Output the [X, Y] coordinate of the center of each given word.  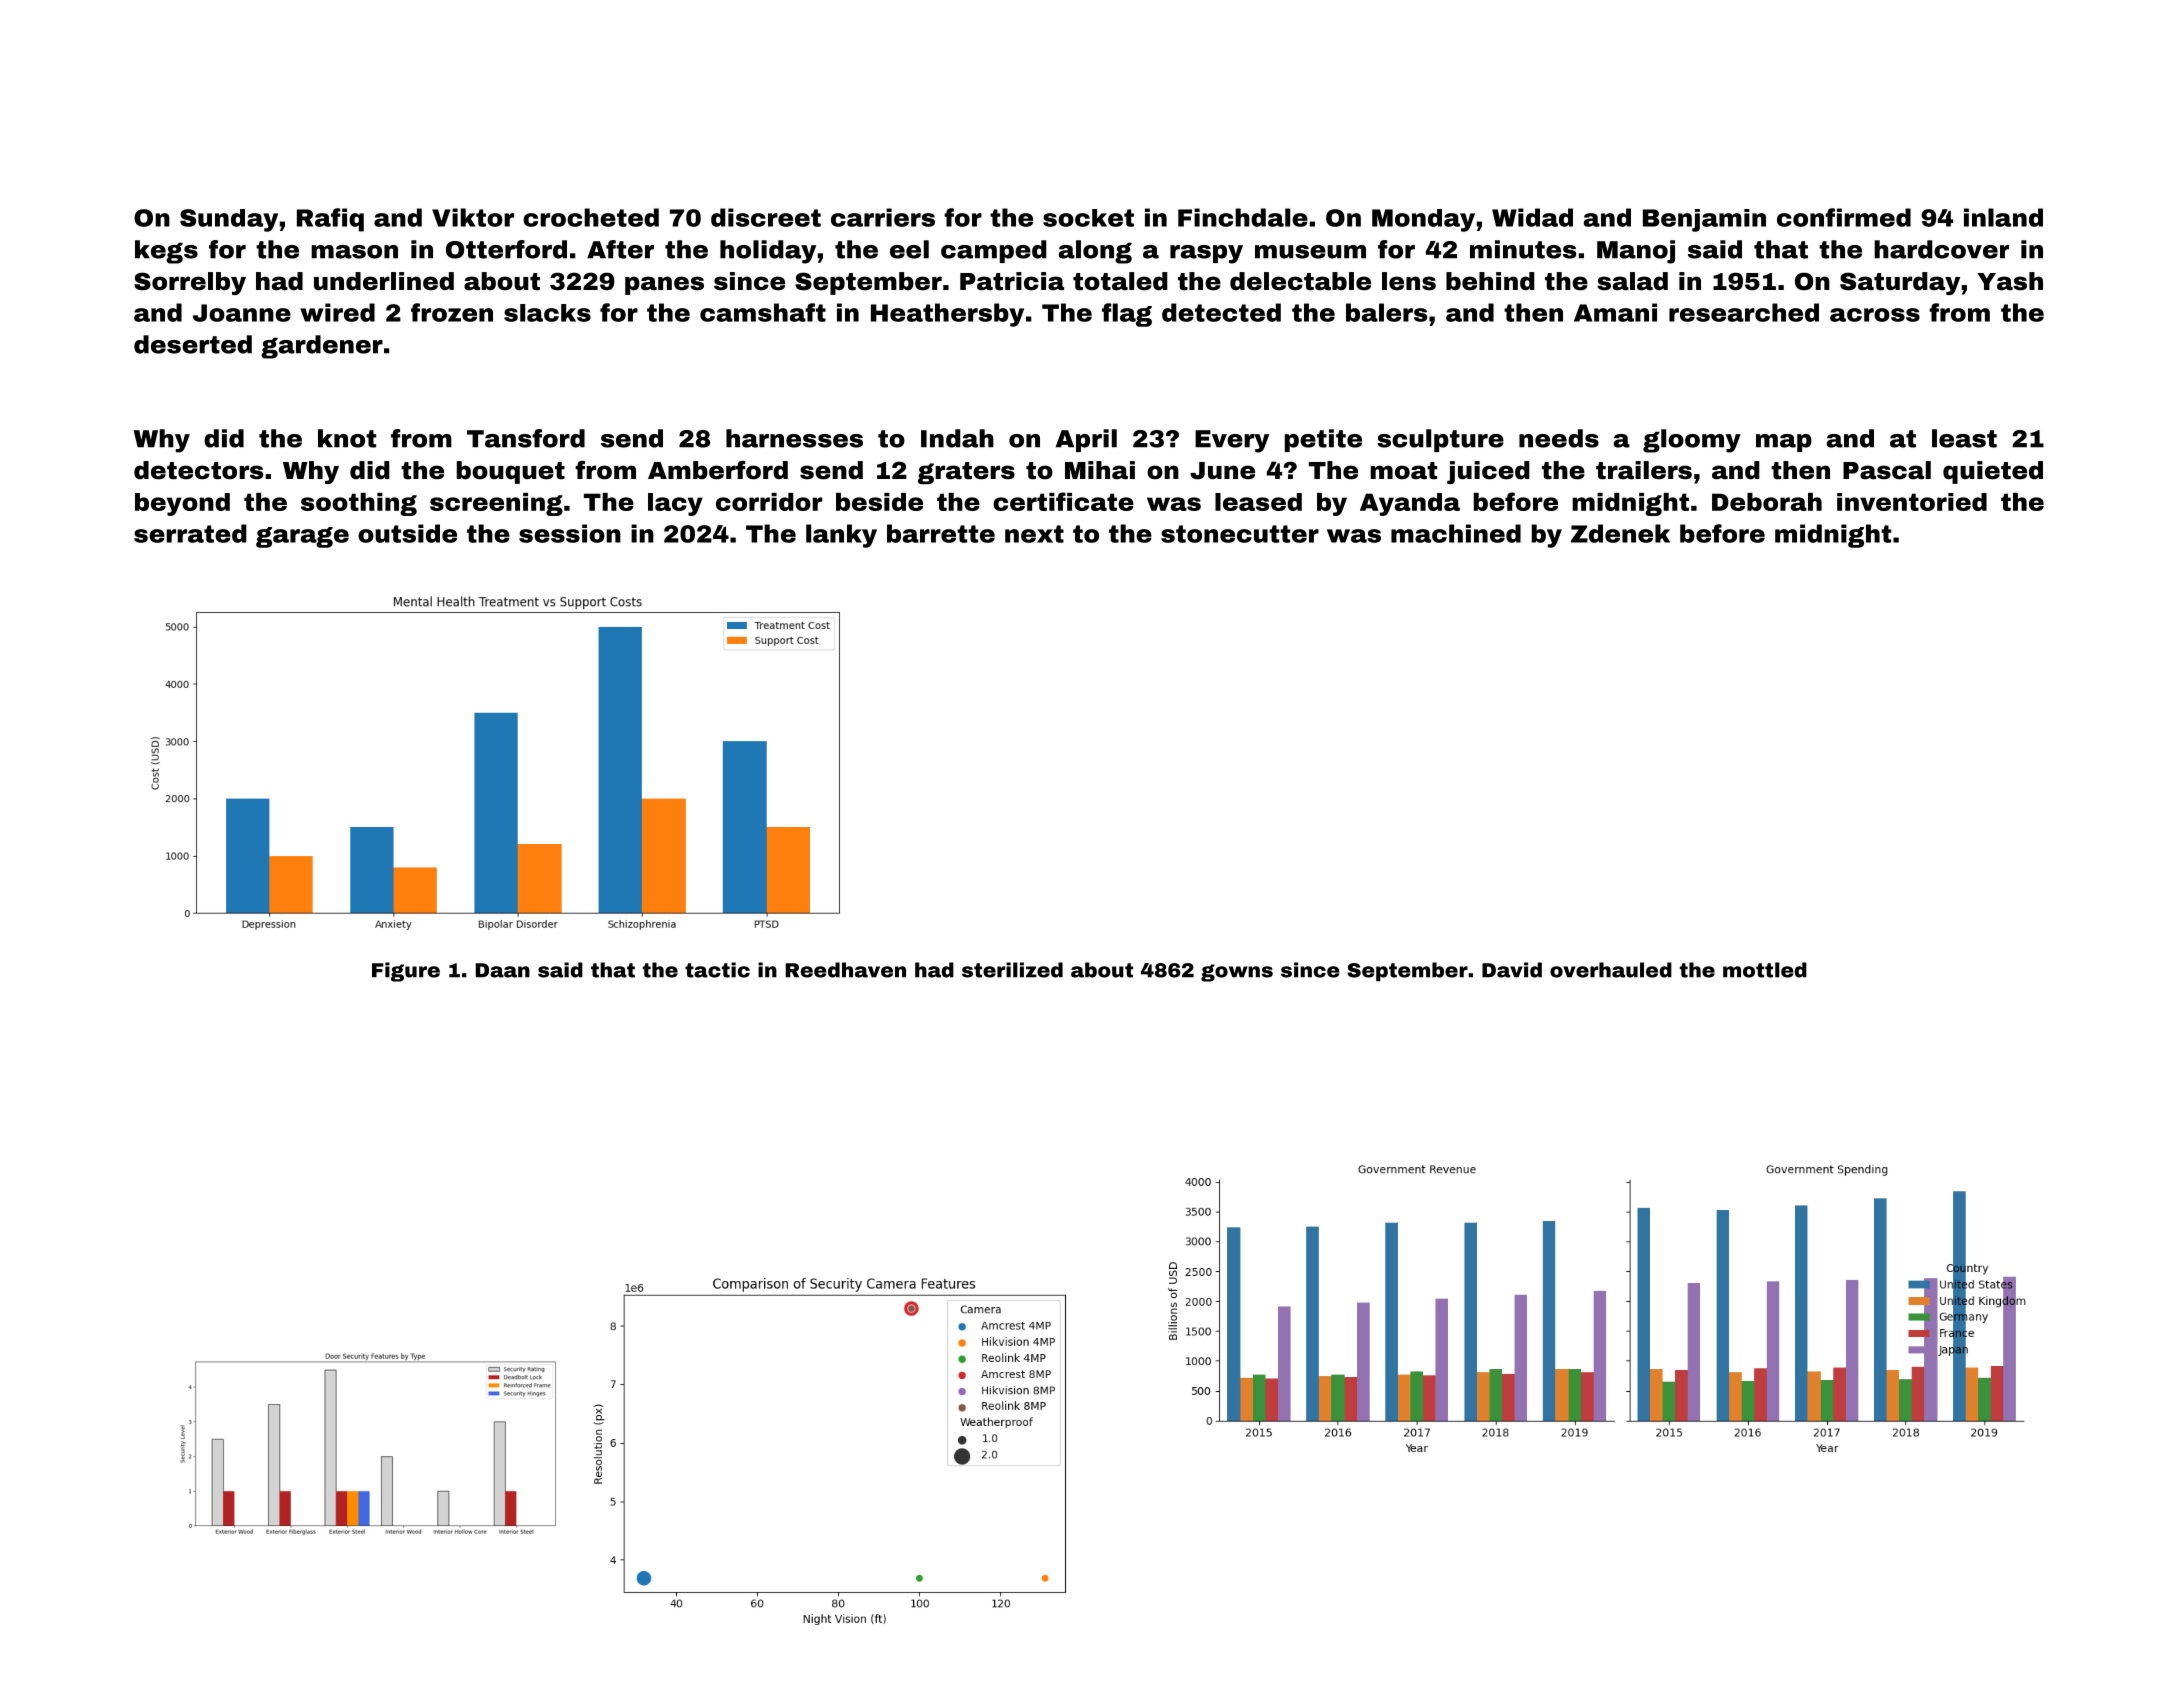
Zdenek [1620, 533]
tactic [717, 970]
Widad [1532, 217]
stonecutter [1240, 534]
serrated [190, 533]
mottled [1765, 970]
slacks [547, 313]
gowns [1237, 973]
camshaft [763, 312]
